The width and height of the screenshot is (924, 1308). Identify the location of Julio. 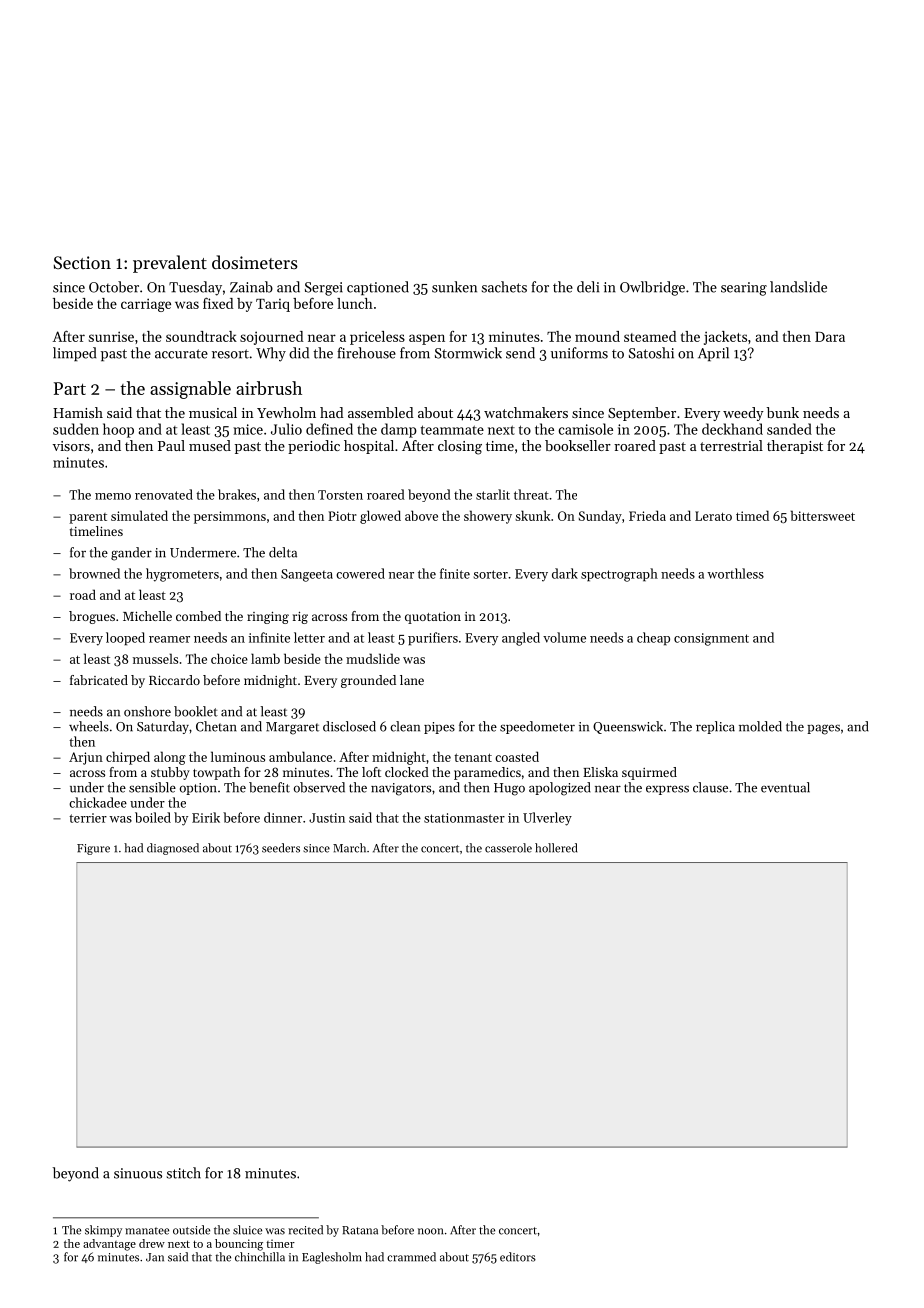
(286, 429).
